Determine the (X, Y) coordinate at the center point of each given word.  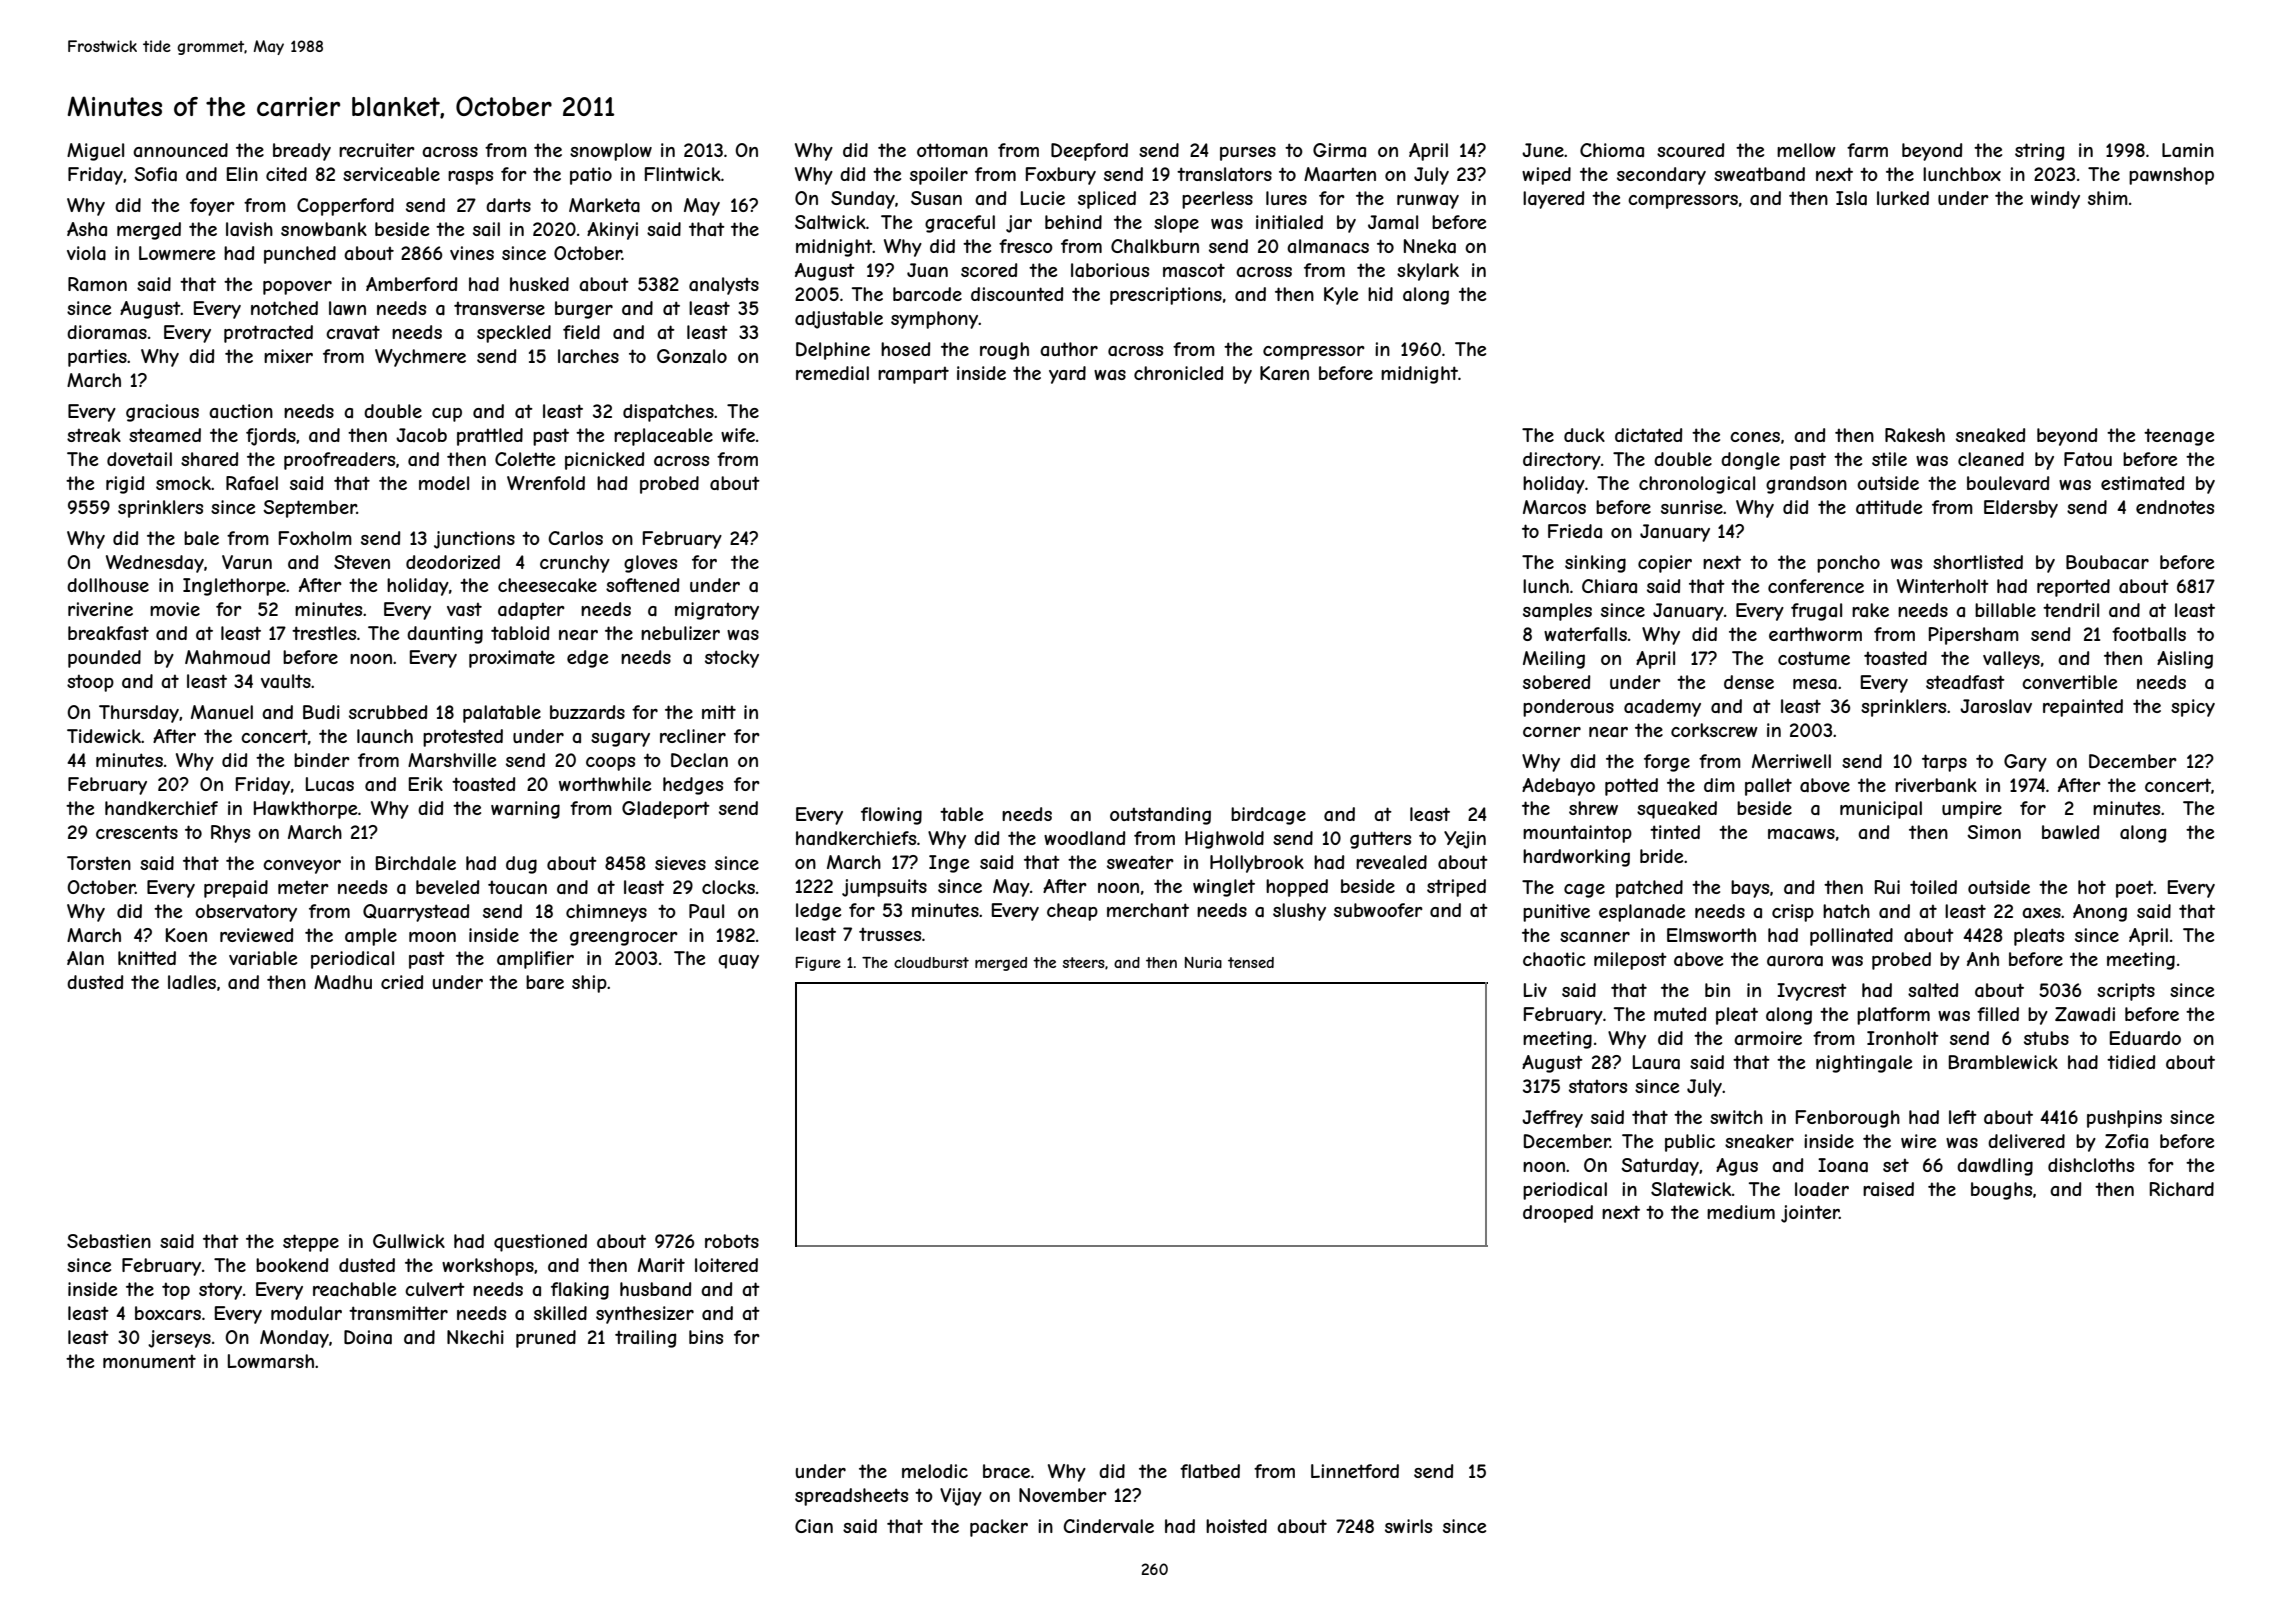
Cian (814, 1526)
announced (180, 150)
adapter (531, 611)
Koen (186, 935)
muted (1680, 1014)
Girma (1339, 150)
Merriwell (1791, 761)
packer (999, 1528)
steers (1084, 962)
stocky (732, 659)
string (2039, 152)
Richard (2182, 1189)
